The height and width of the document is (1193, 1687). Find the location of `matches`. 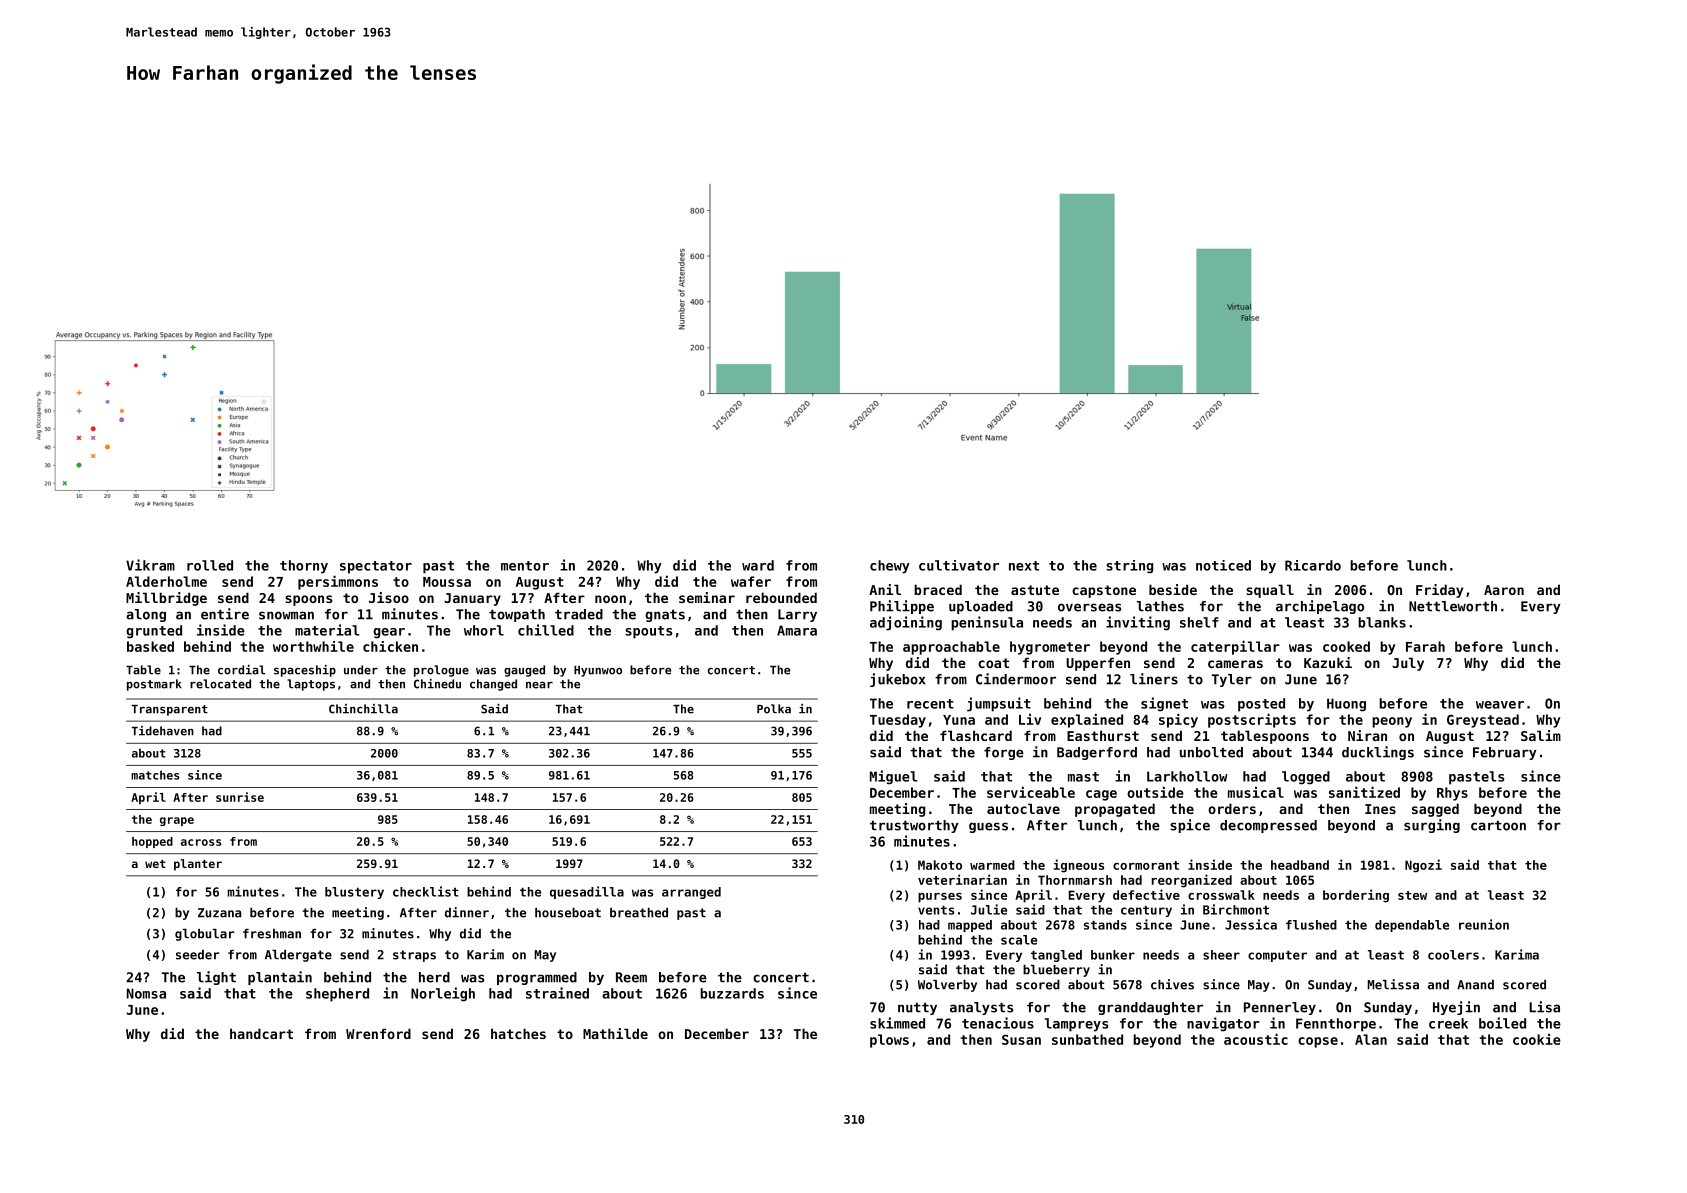

matches is located at coordinates (155, 775).
